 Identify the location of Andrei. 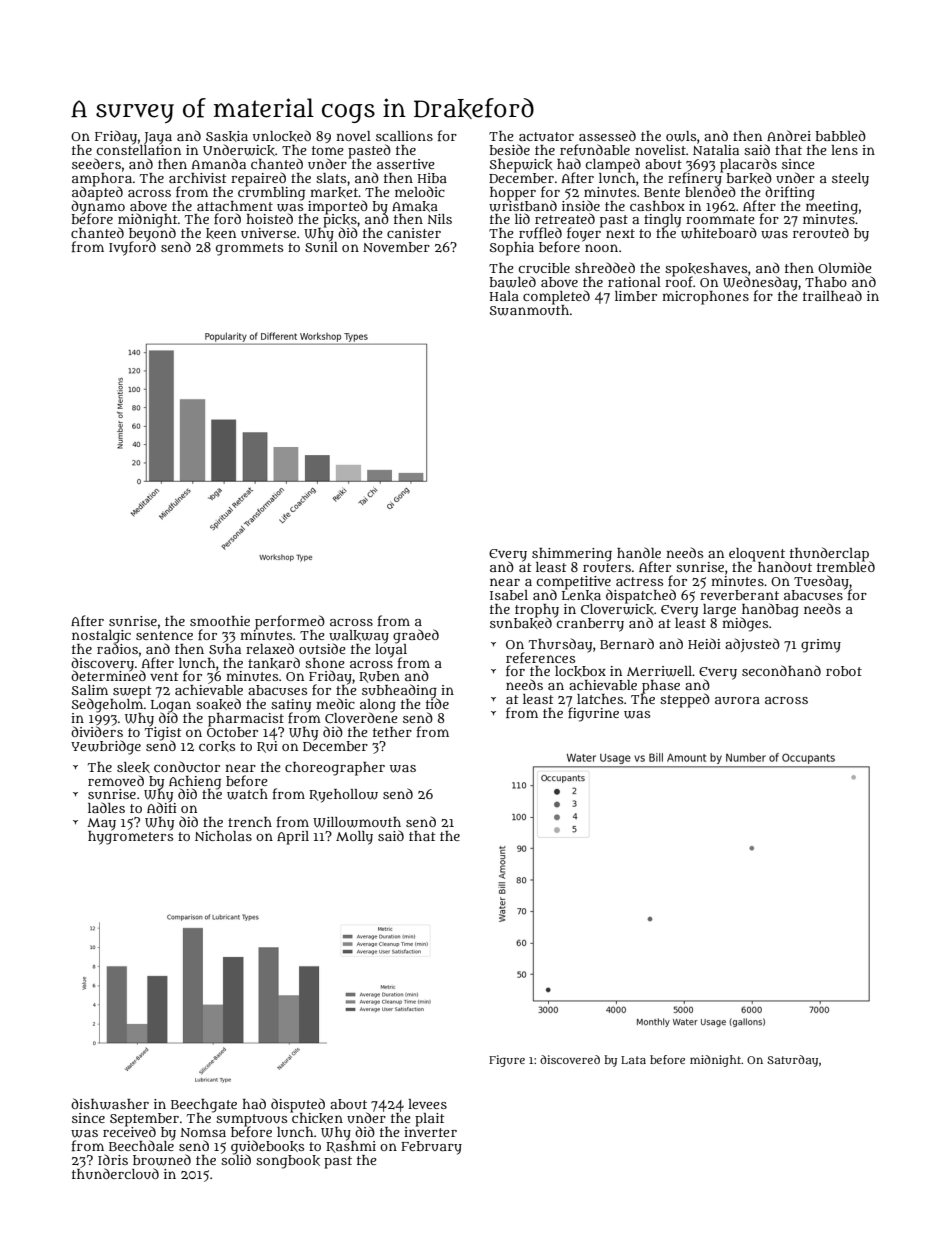
(789, 135).
